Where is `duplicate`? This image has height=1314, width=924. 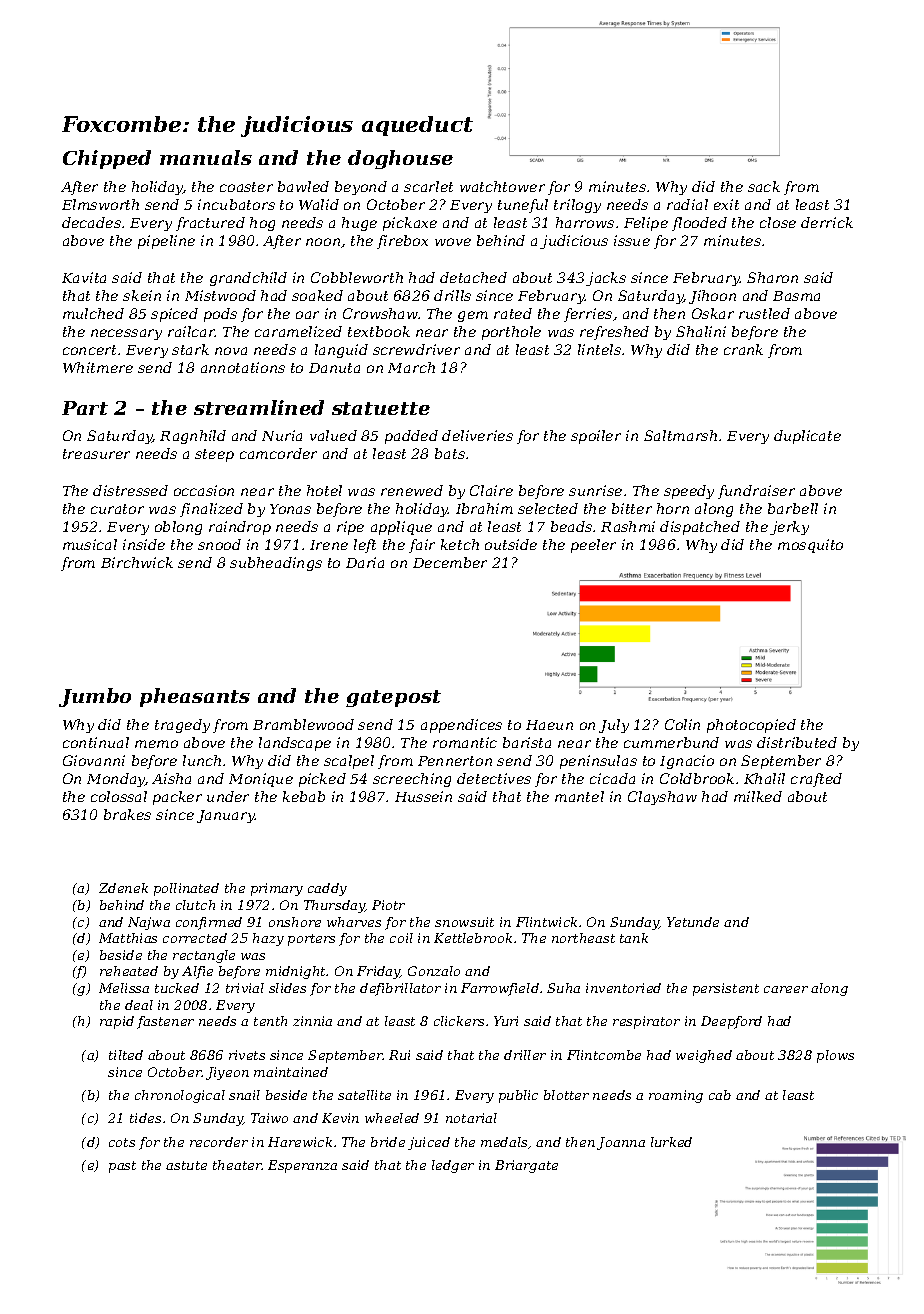
duplicate is located at coordinates (807, 437).
